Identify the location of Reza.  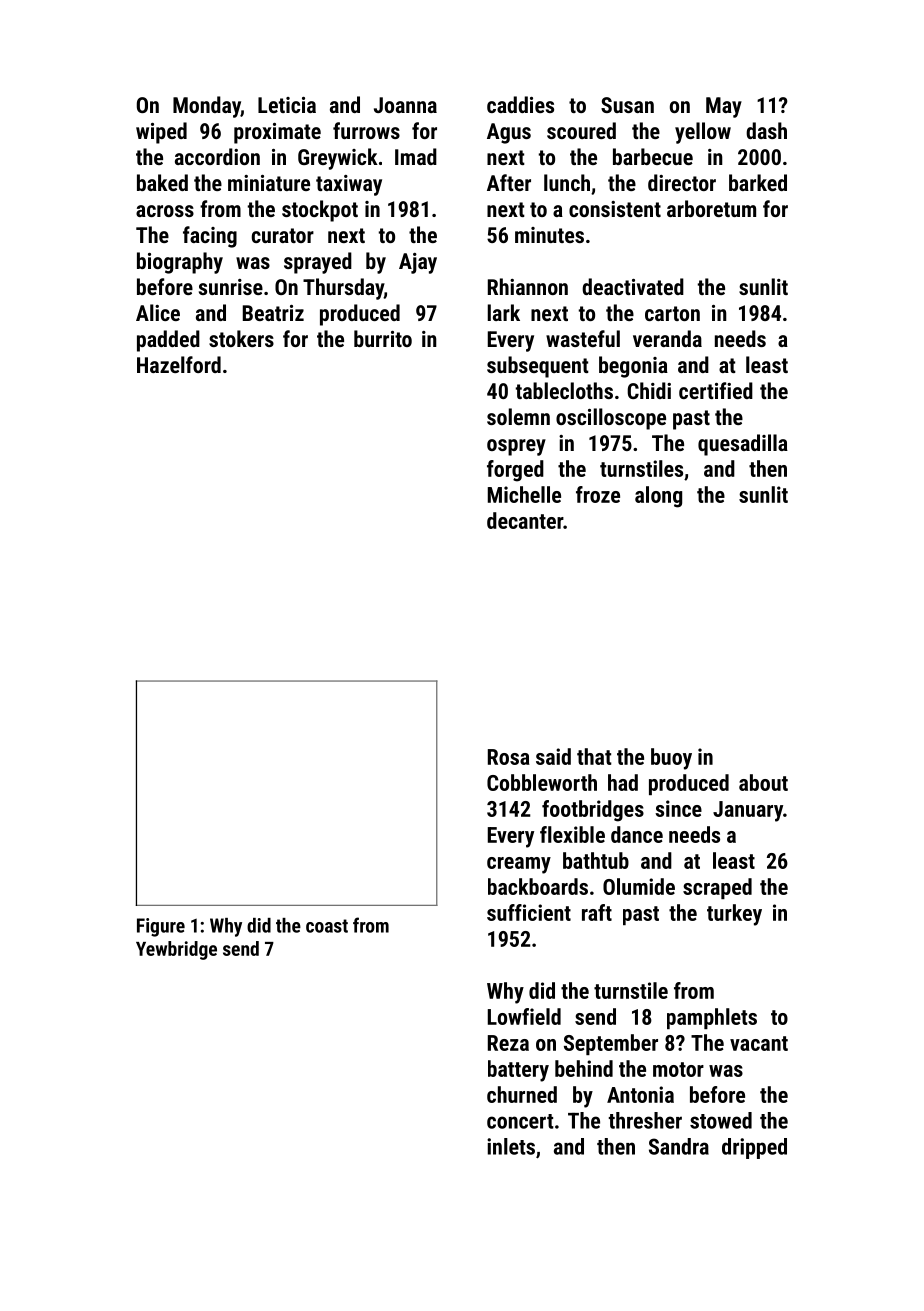
(508, 1043).
